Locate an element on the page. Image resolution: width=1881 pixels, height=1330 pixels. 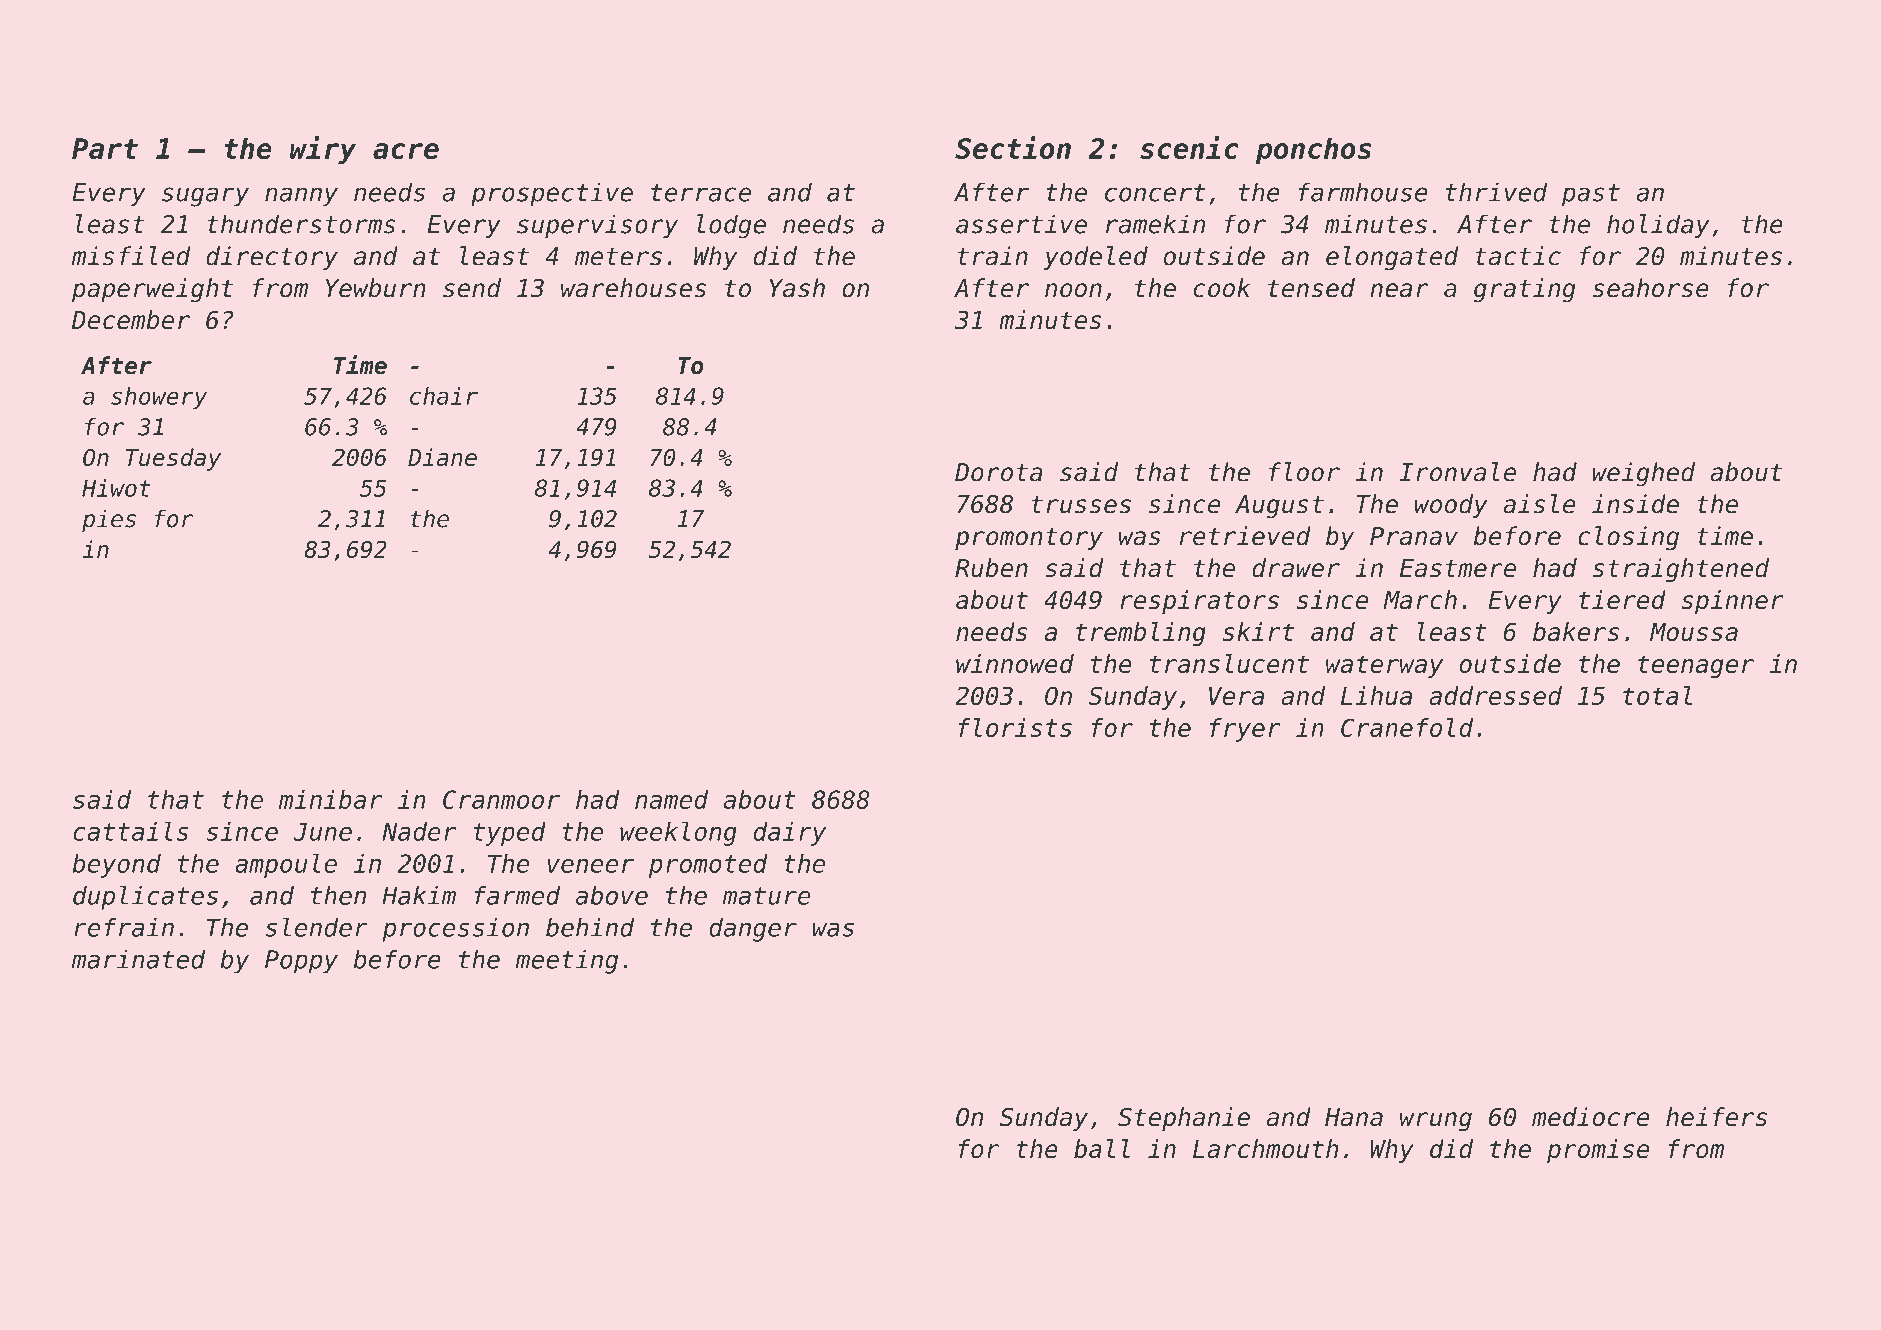
dairy is located at coordinates (790, 834).
